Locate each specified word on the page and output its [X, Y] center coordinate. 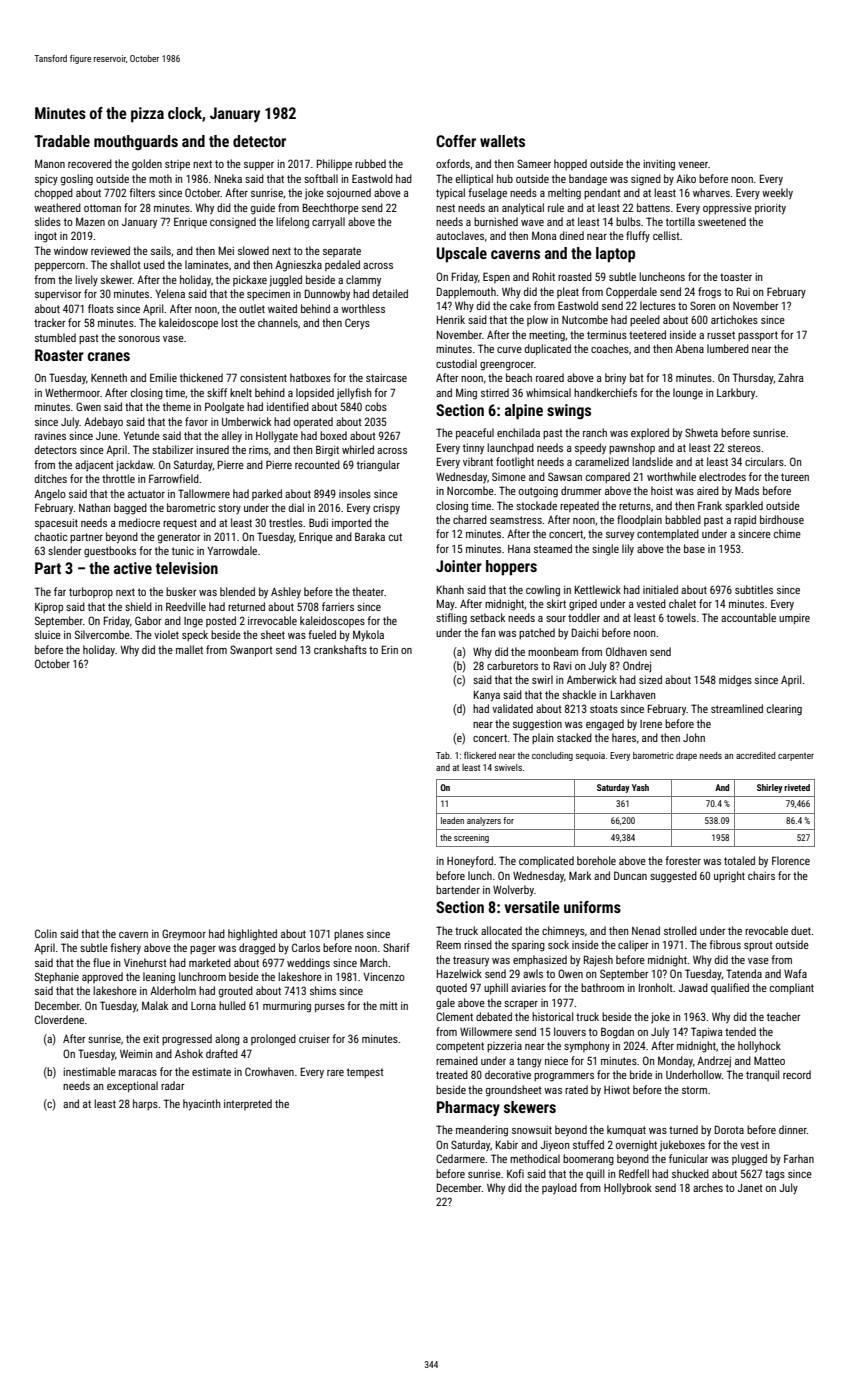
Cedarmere [460, 1158]
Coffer [456, 141]
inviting [659, 165]
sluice [48, 634]
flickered [480, 755]
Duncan [630, 875]
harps [145, 1104]
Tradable [62, 141]
